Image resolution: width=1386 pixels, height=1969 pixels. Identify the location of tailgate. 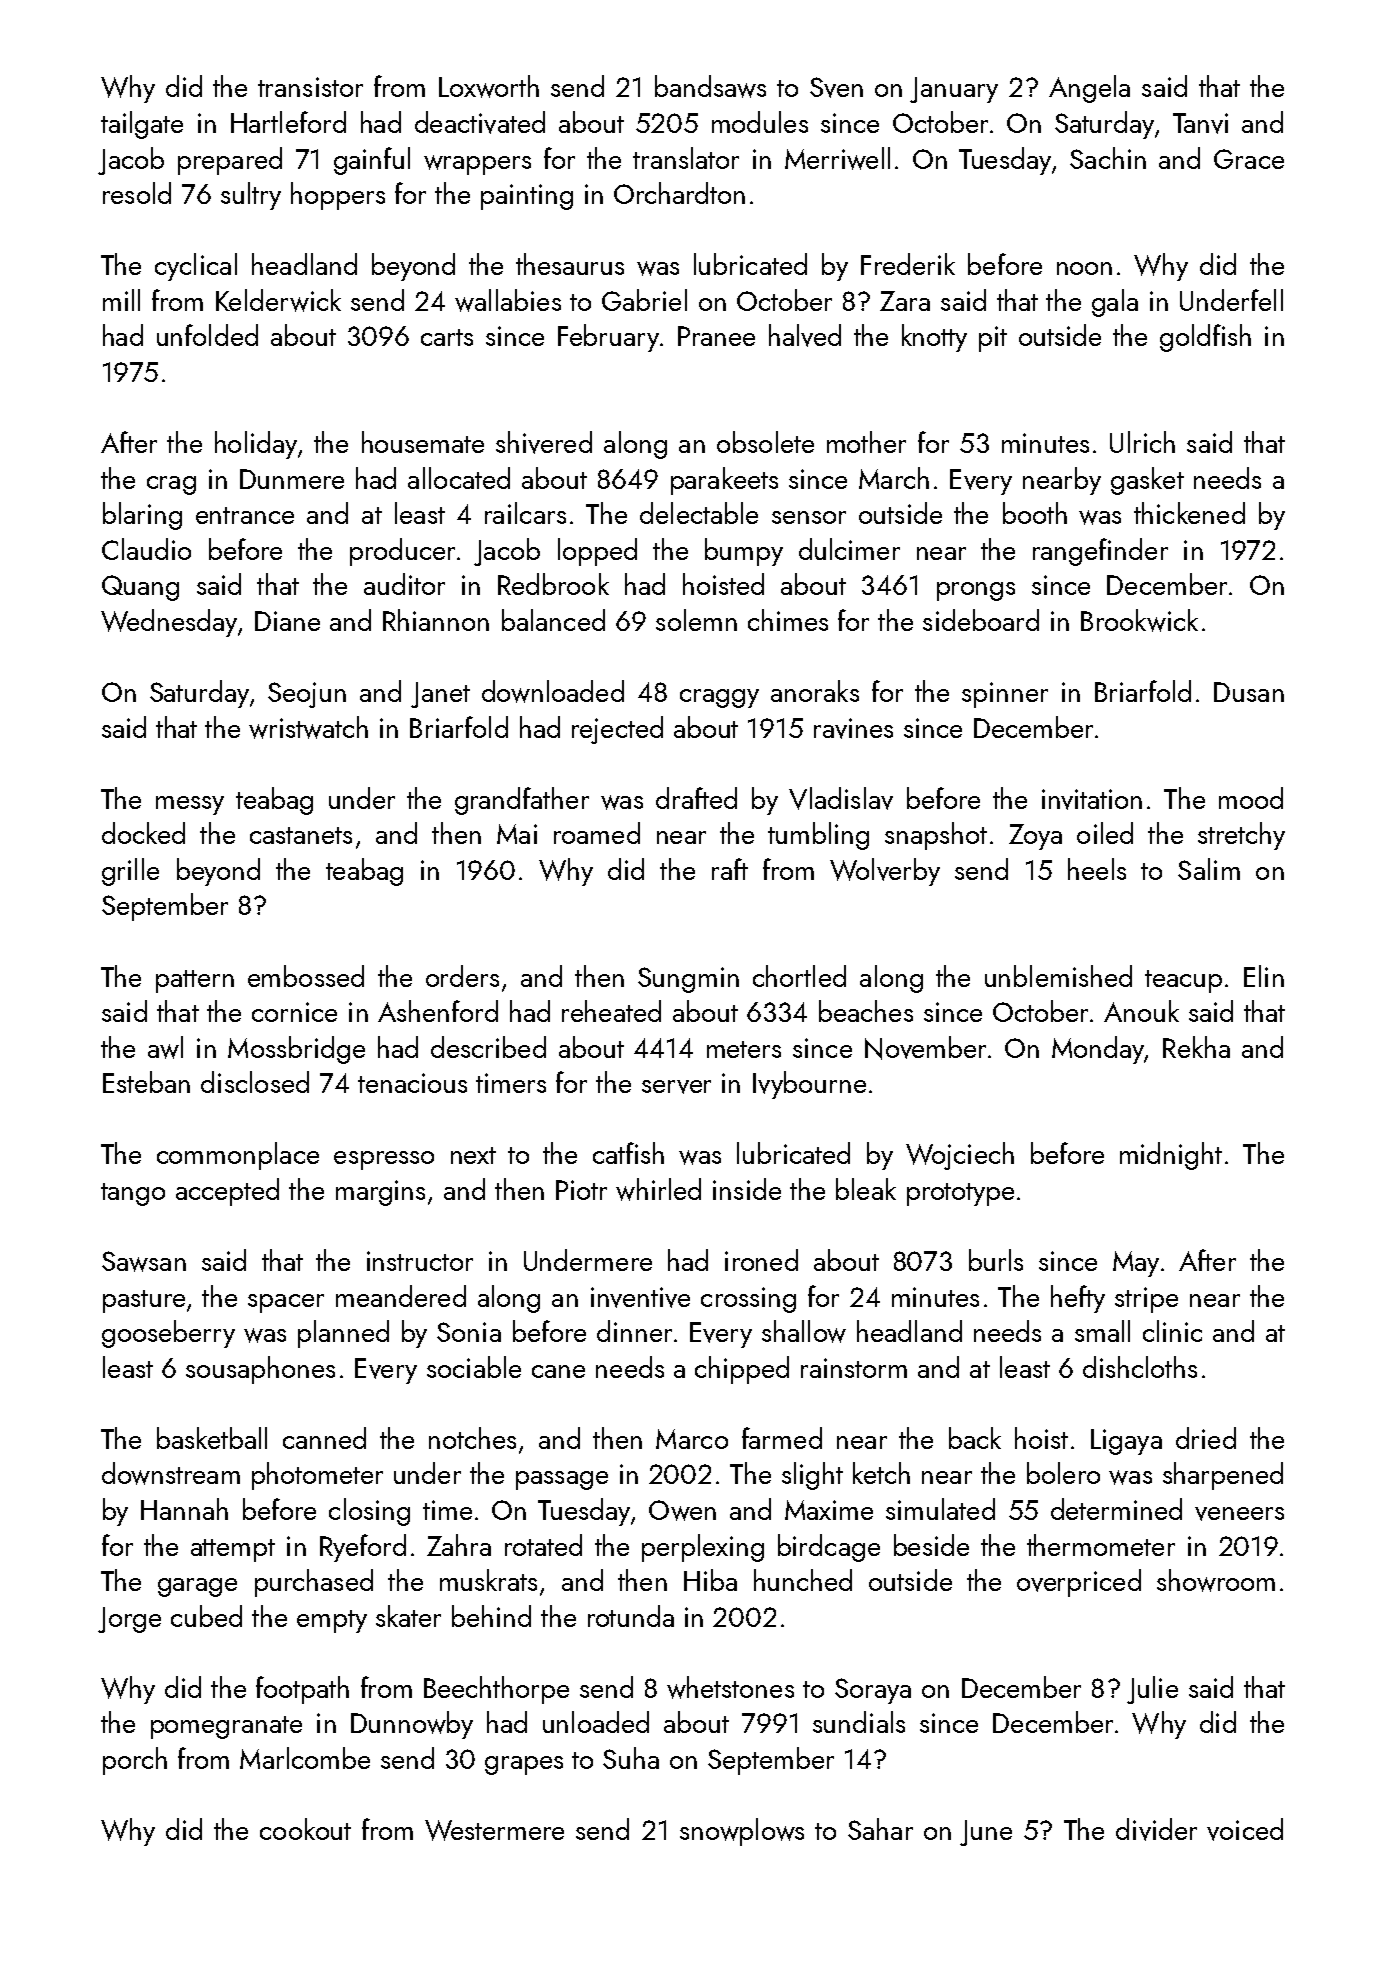
(142, 125).
